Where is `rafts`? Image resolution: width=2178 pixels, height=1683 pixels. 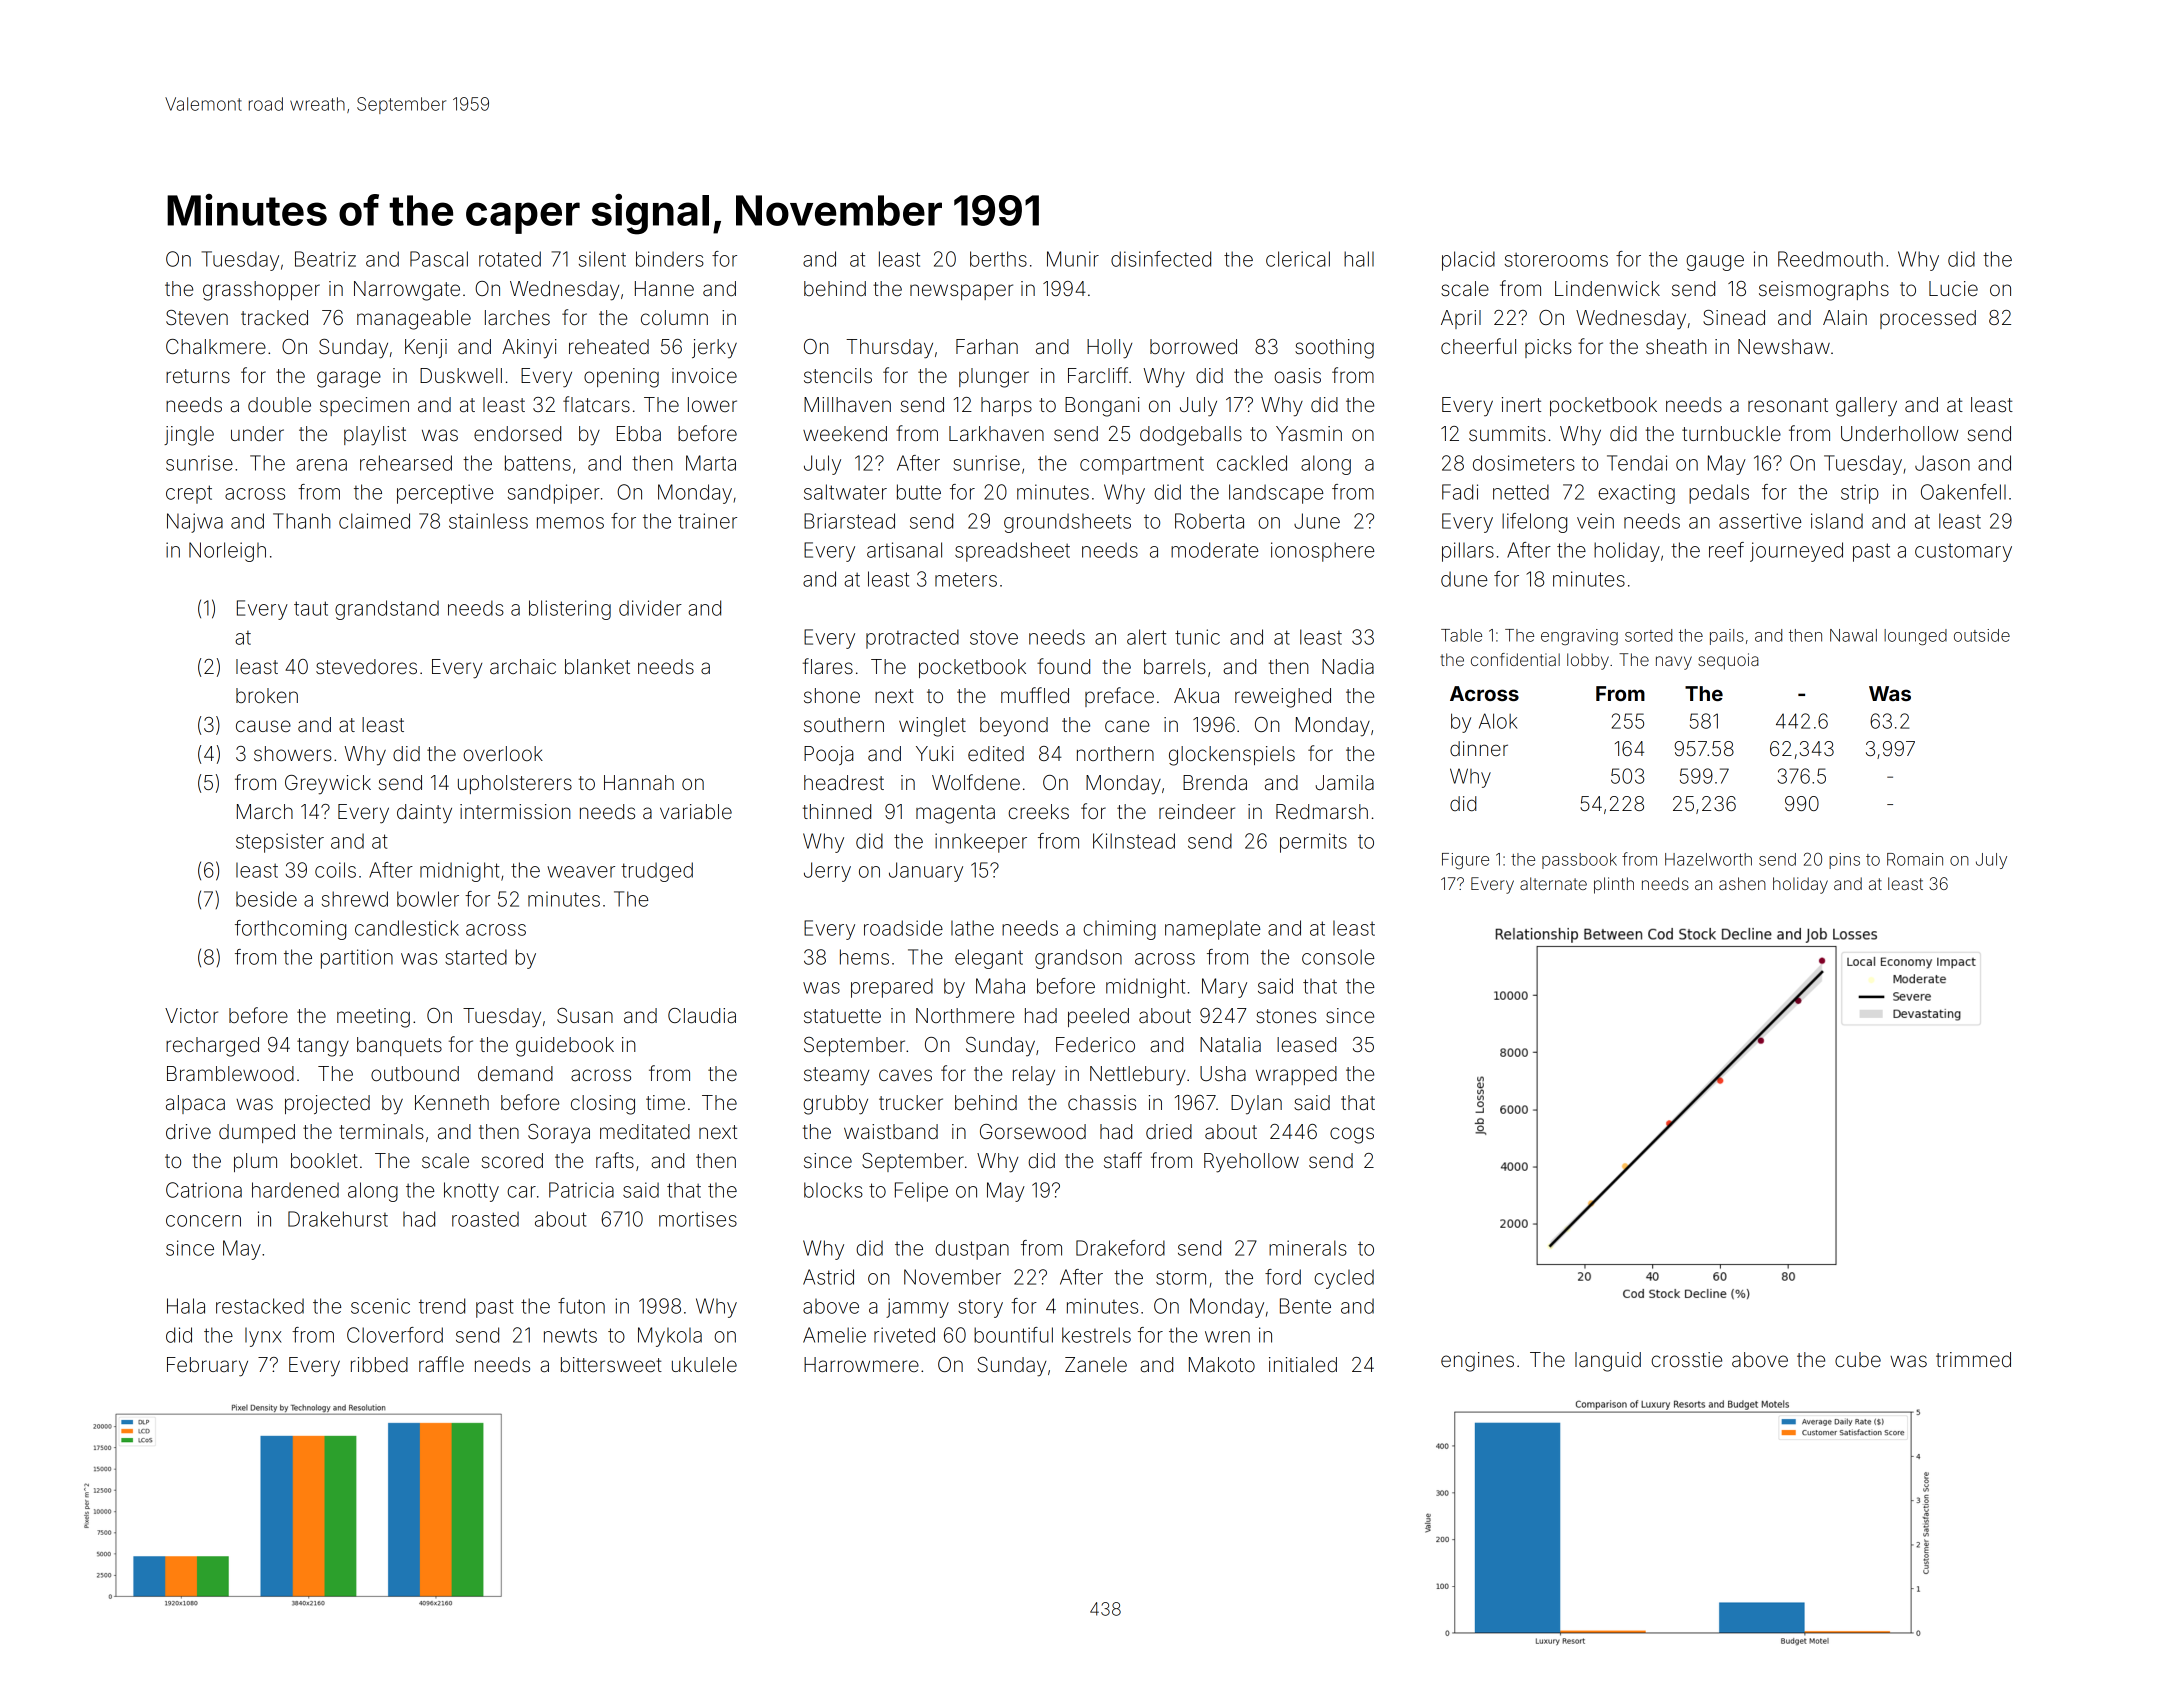
rafts is located at coordinates (615, 1160).
